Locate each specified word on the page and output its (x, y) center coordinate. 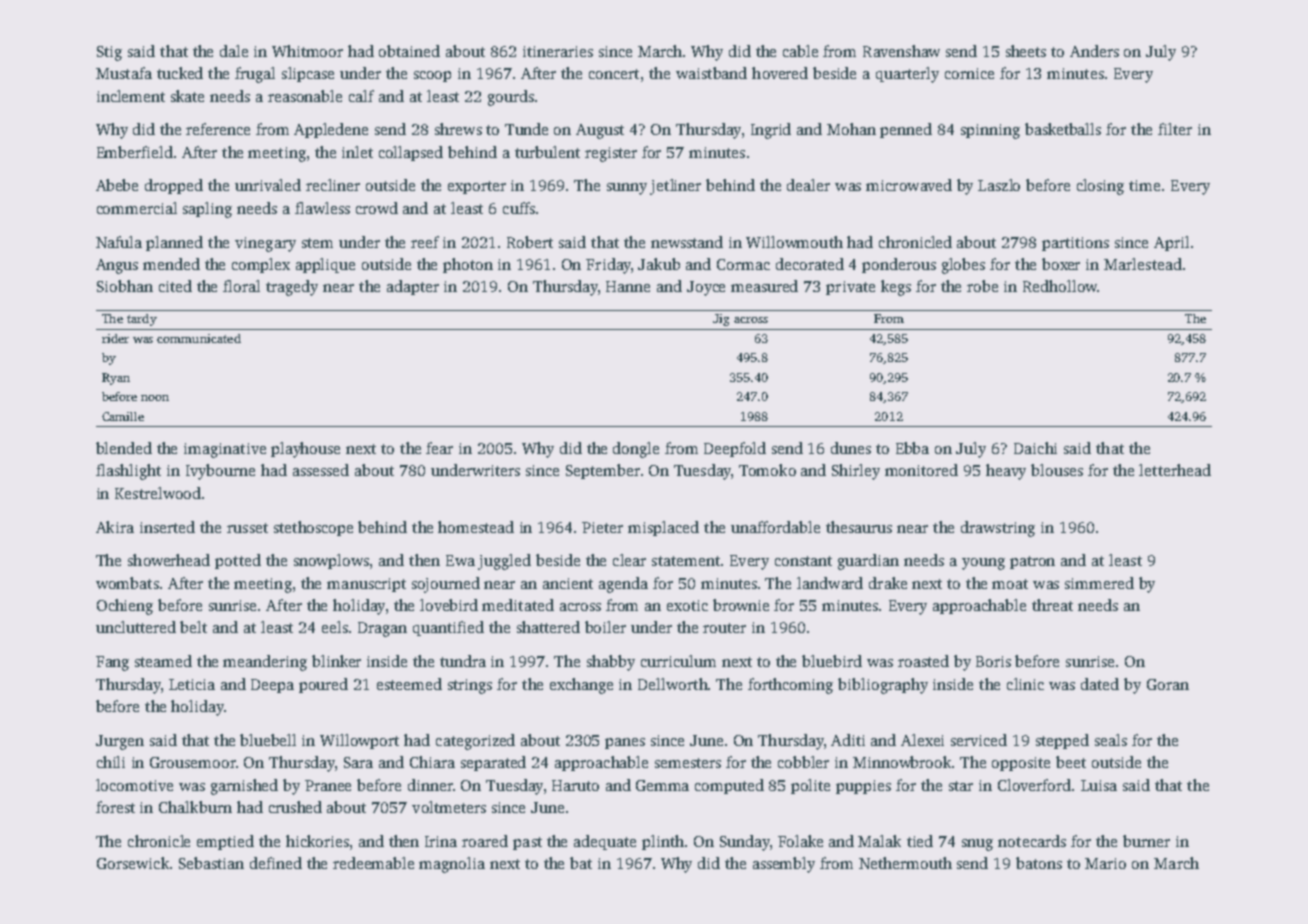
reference (218, 129)
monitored (921, 470)
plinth (663, 842)
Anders (1094, 51)
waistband (711, 73)
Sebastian (211, 863)
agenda (623, 585)
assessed (321, 470)
